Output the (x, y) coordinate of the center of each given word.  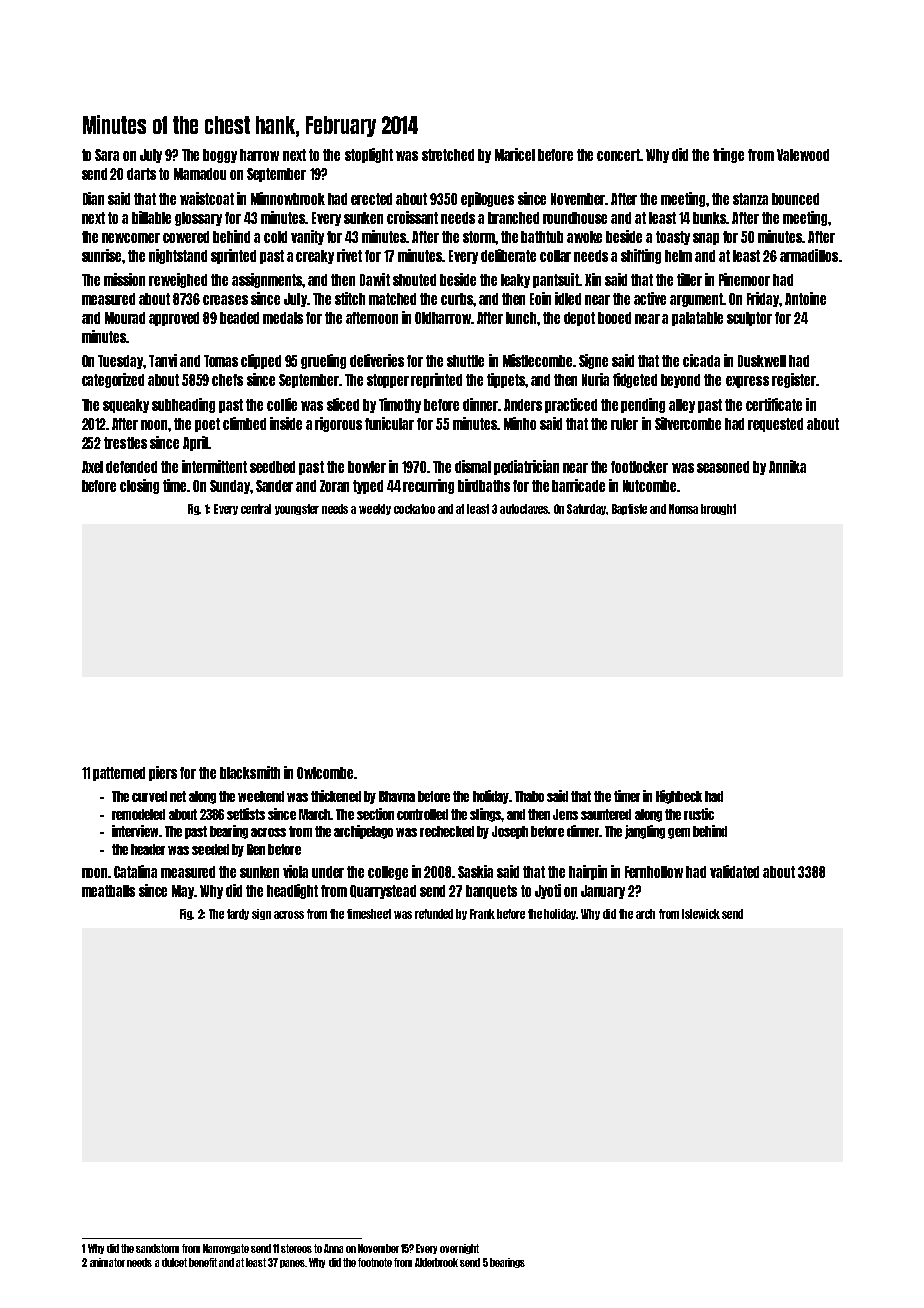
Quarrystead (383, 892)
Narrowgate (226, 1249)
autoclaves (524, 509)
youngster (297, 509)
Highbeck (679, 797)
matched (392, 299)
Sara (107, 155)
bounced (795, 199)
